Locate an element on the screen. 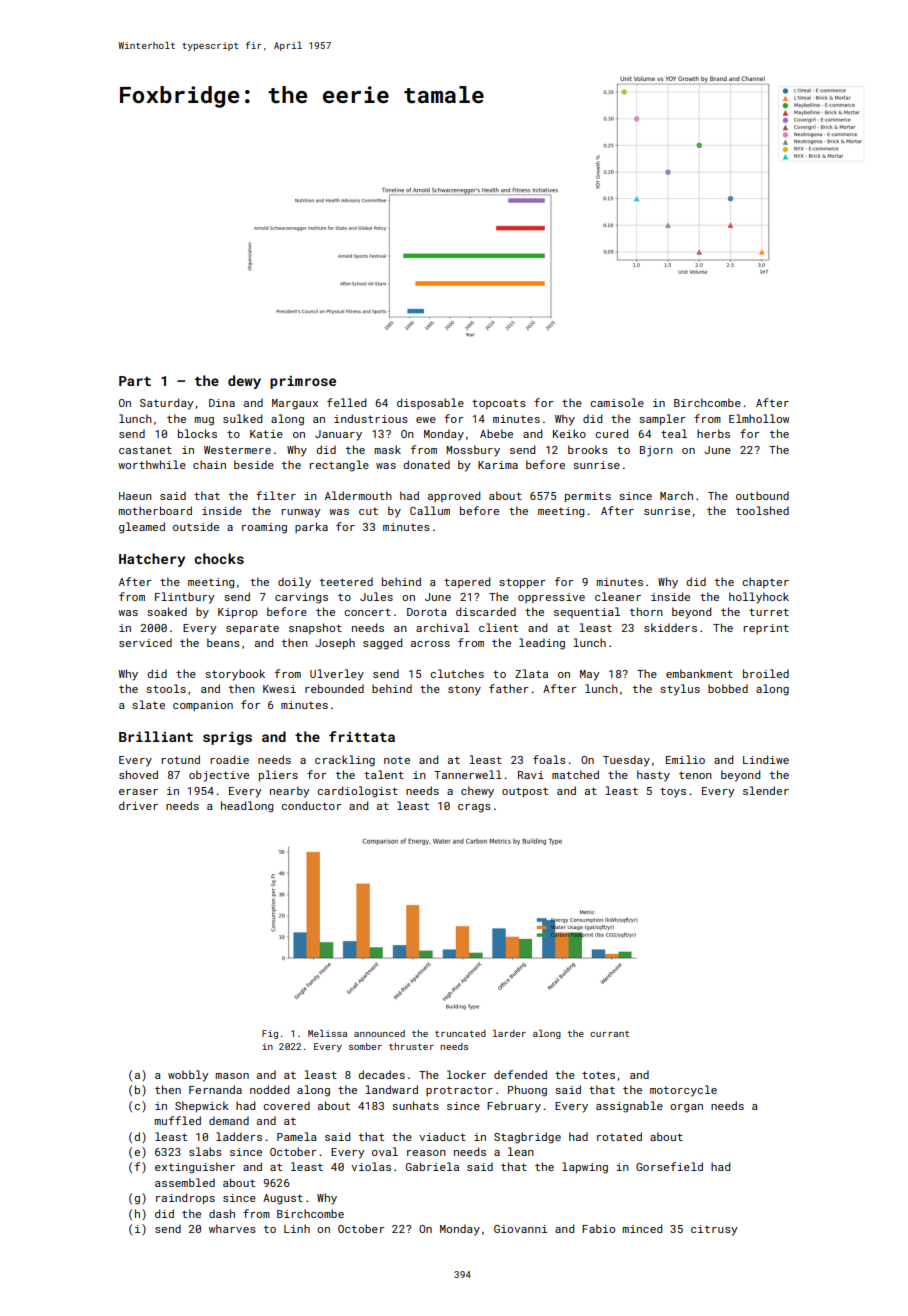 The image size is (908, 1316). wobbly is located at coordinates (188, 1076).
